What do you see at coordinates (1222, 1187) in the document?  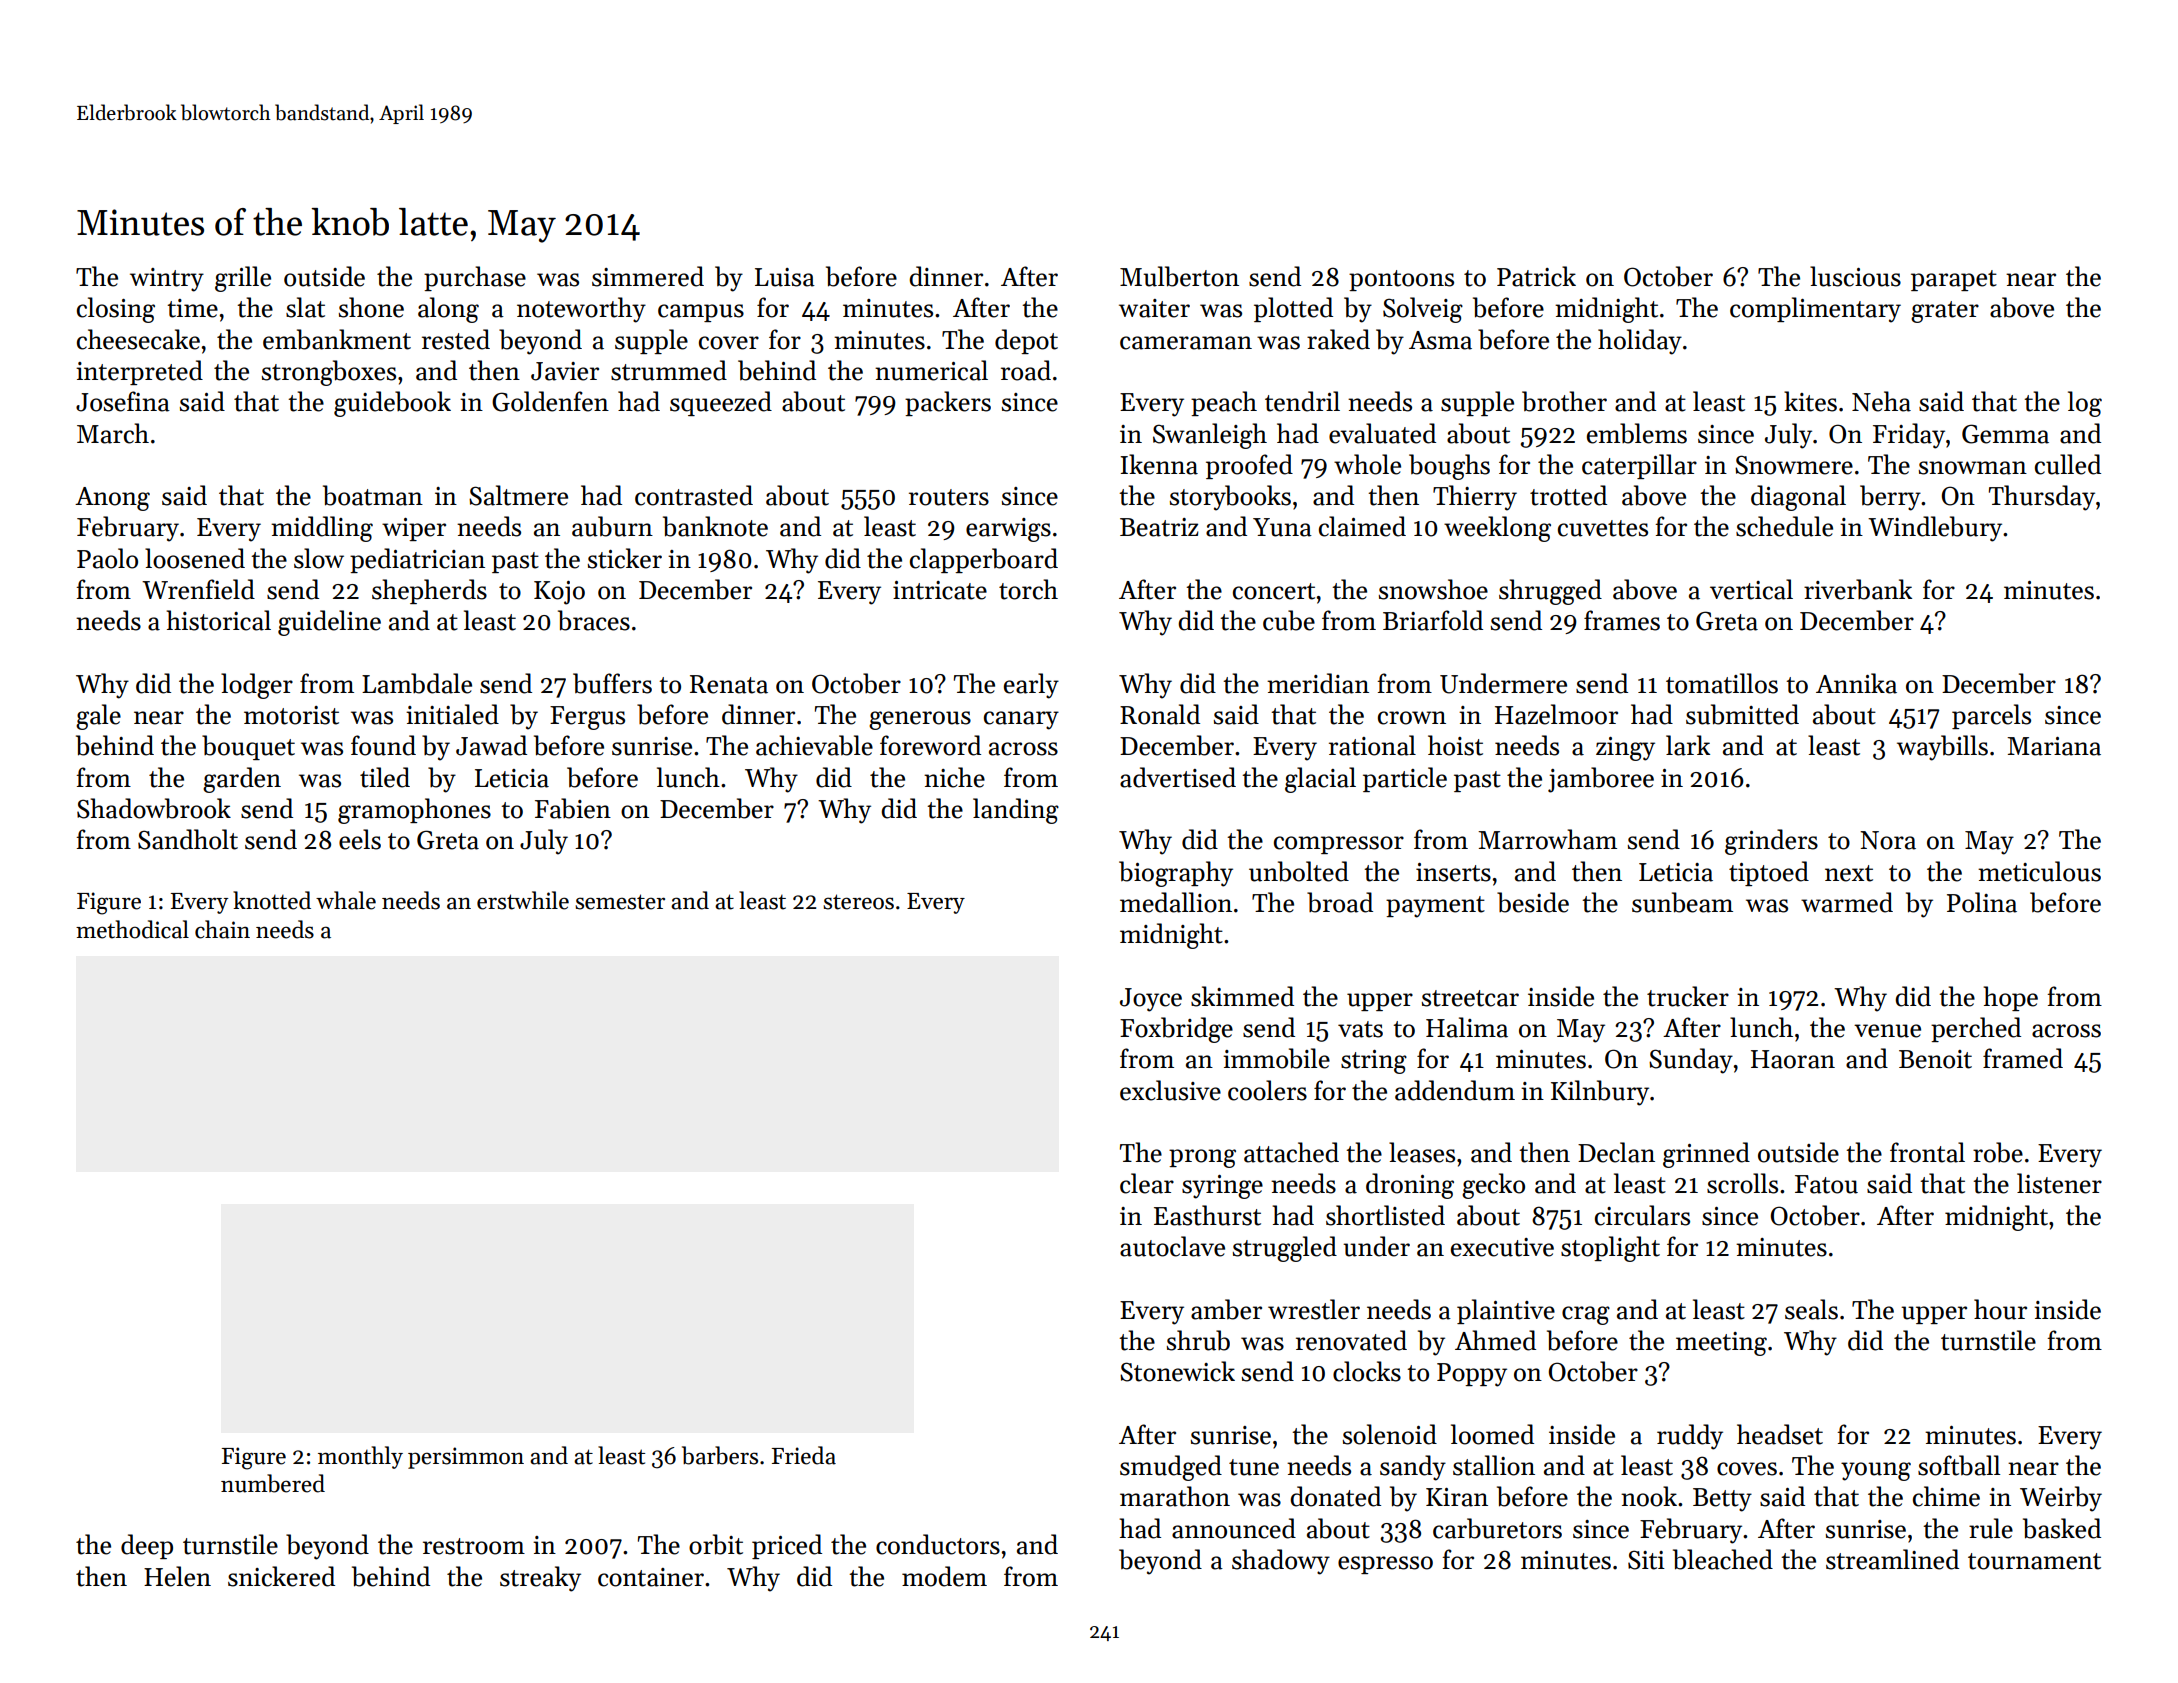 I see `syringe` at bounding box center [1222, 1187].
